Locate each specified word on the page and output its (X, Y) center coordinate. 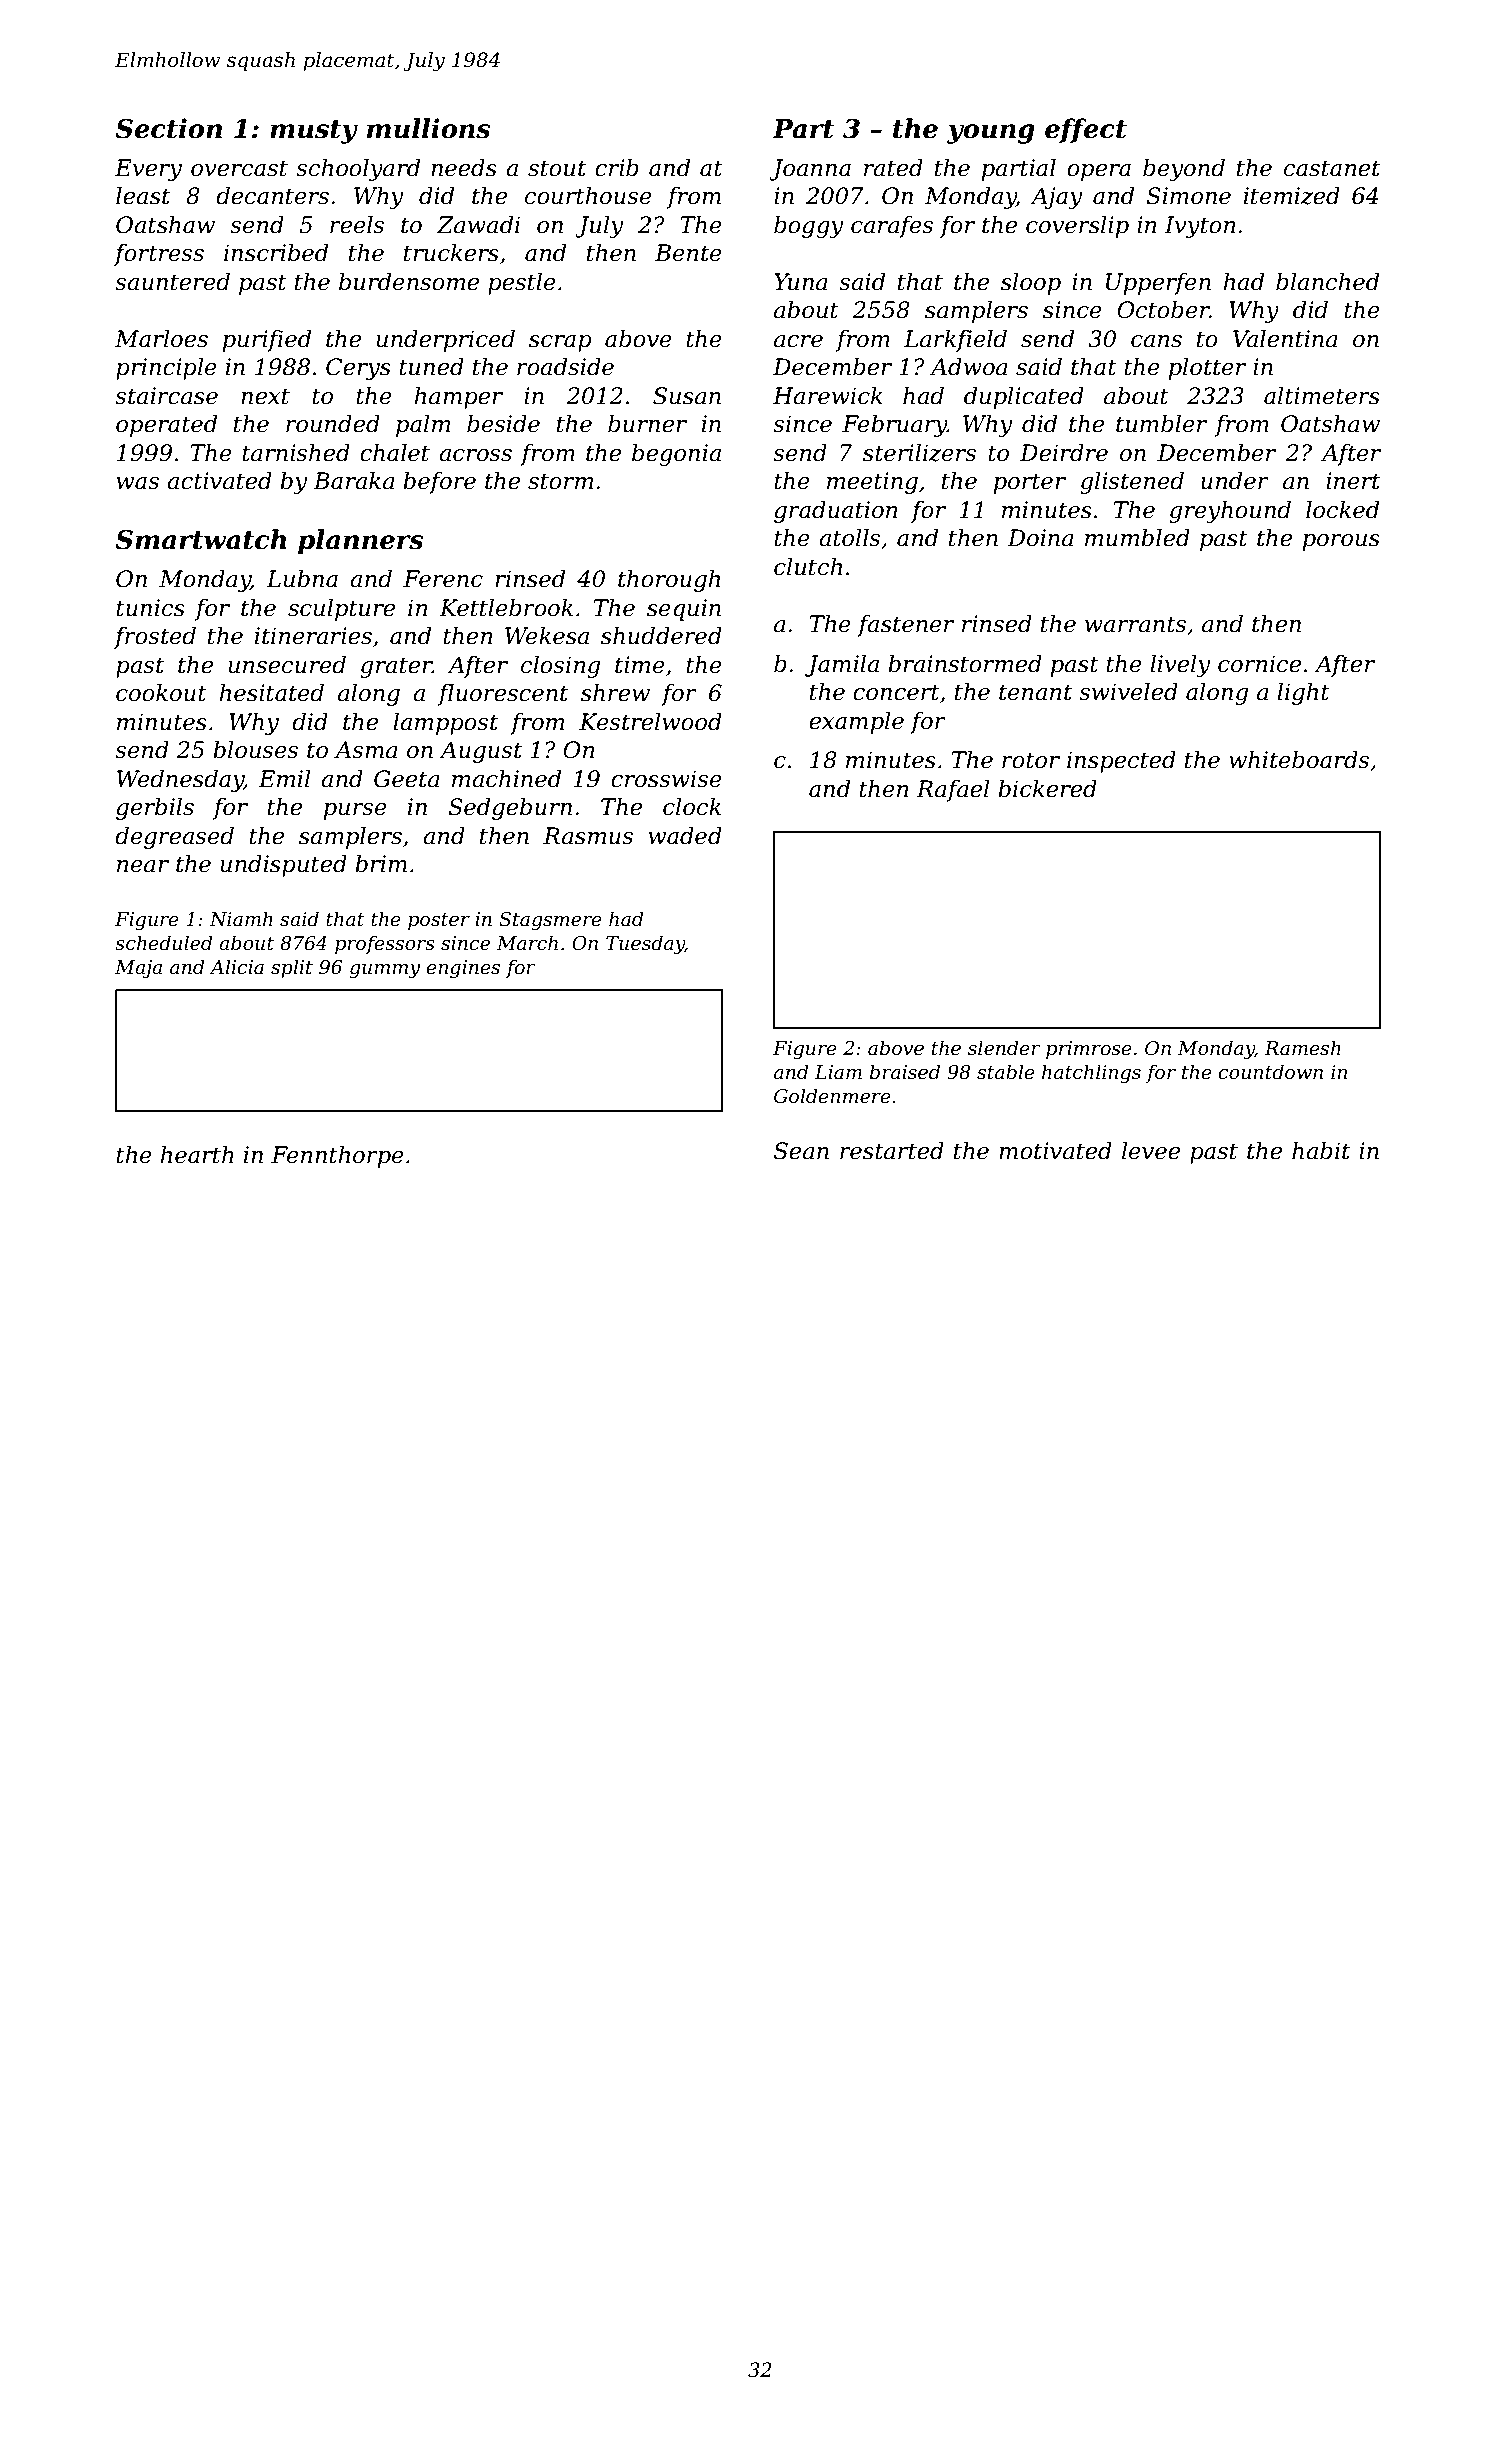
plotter (1207, 369)
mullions (429, 128)
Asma (366, 750)
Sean (801, 1151)
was (138, 483)
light (1303, 694)
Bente (688, 253)
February (894, 426)
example (856, 723)
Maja (138, 969)
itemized (1292, 196)
